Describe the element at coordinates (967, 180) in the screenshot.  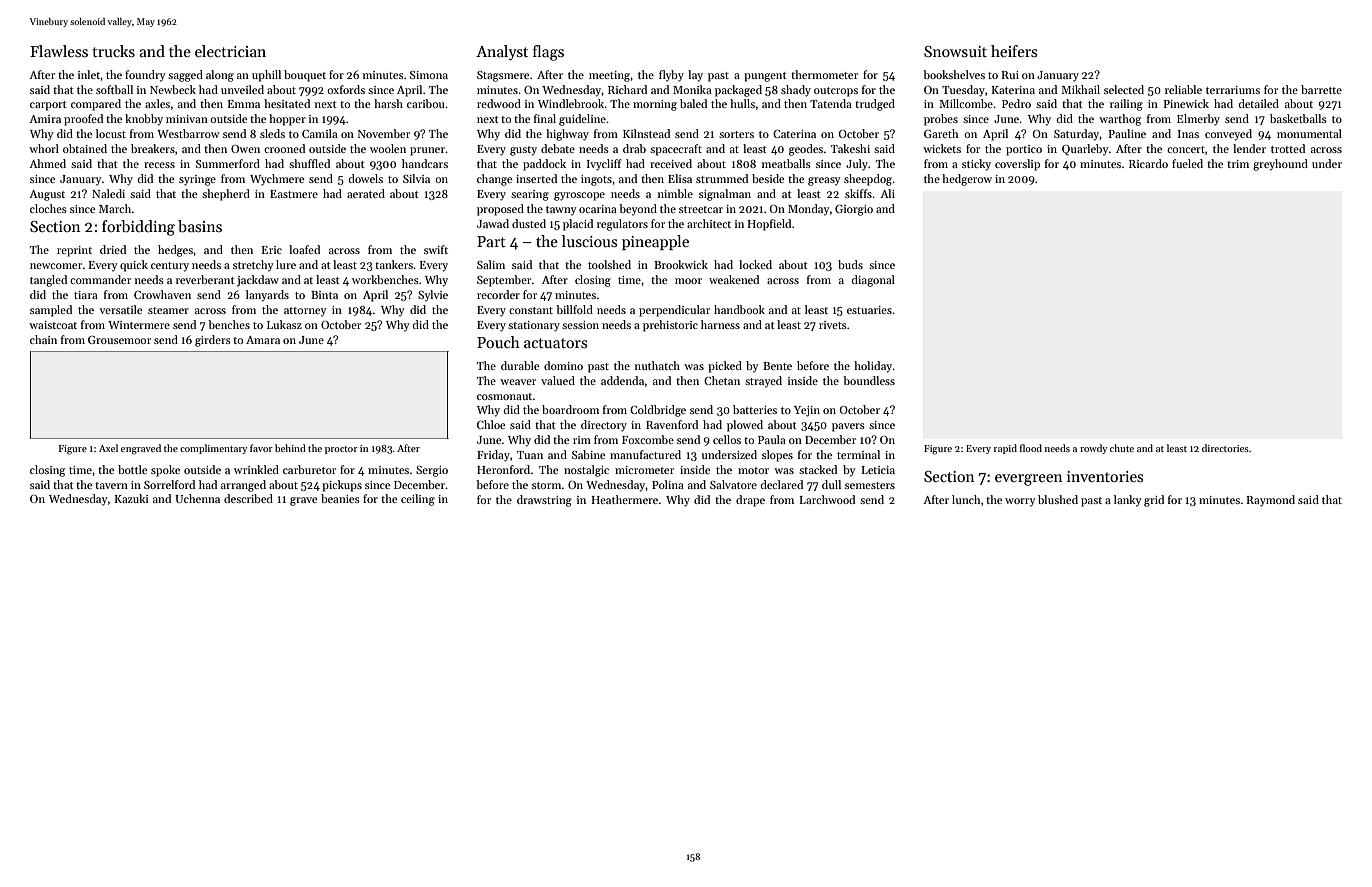
I see `hedgerow` at that location.
